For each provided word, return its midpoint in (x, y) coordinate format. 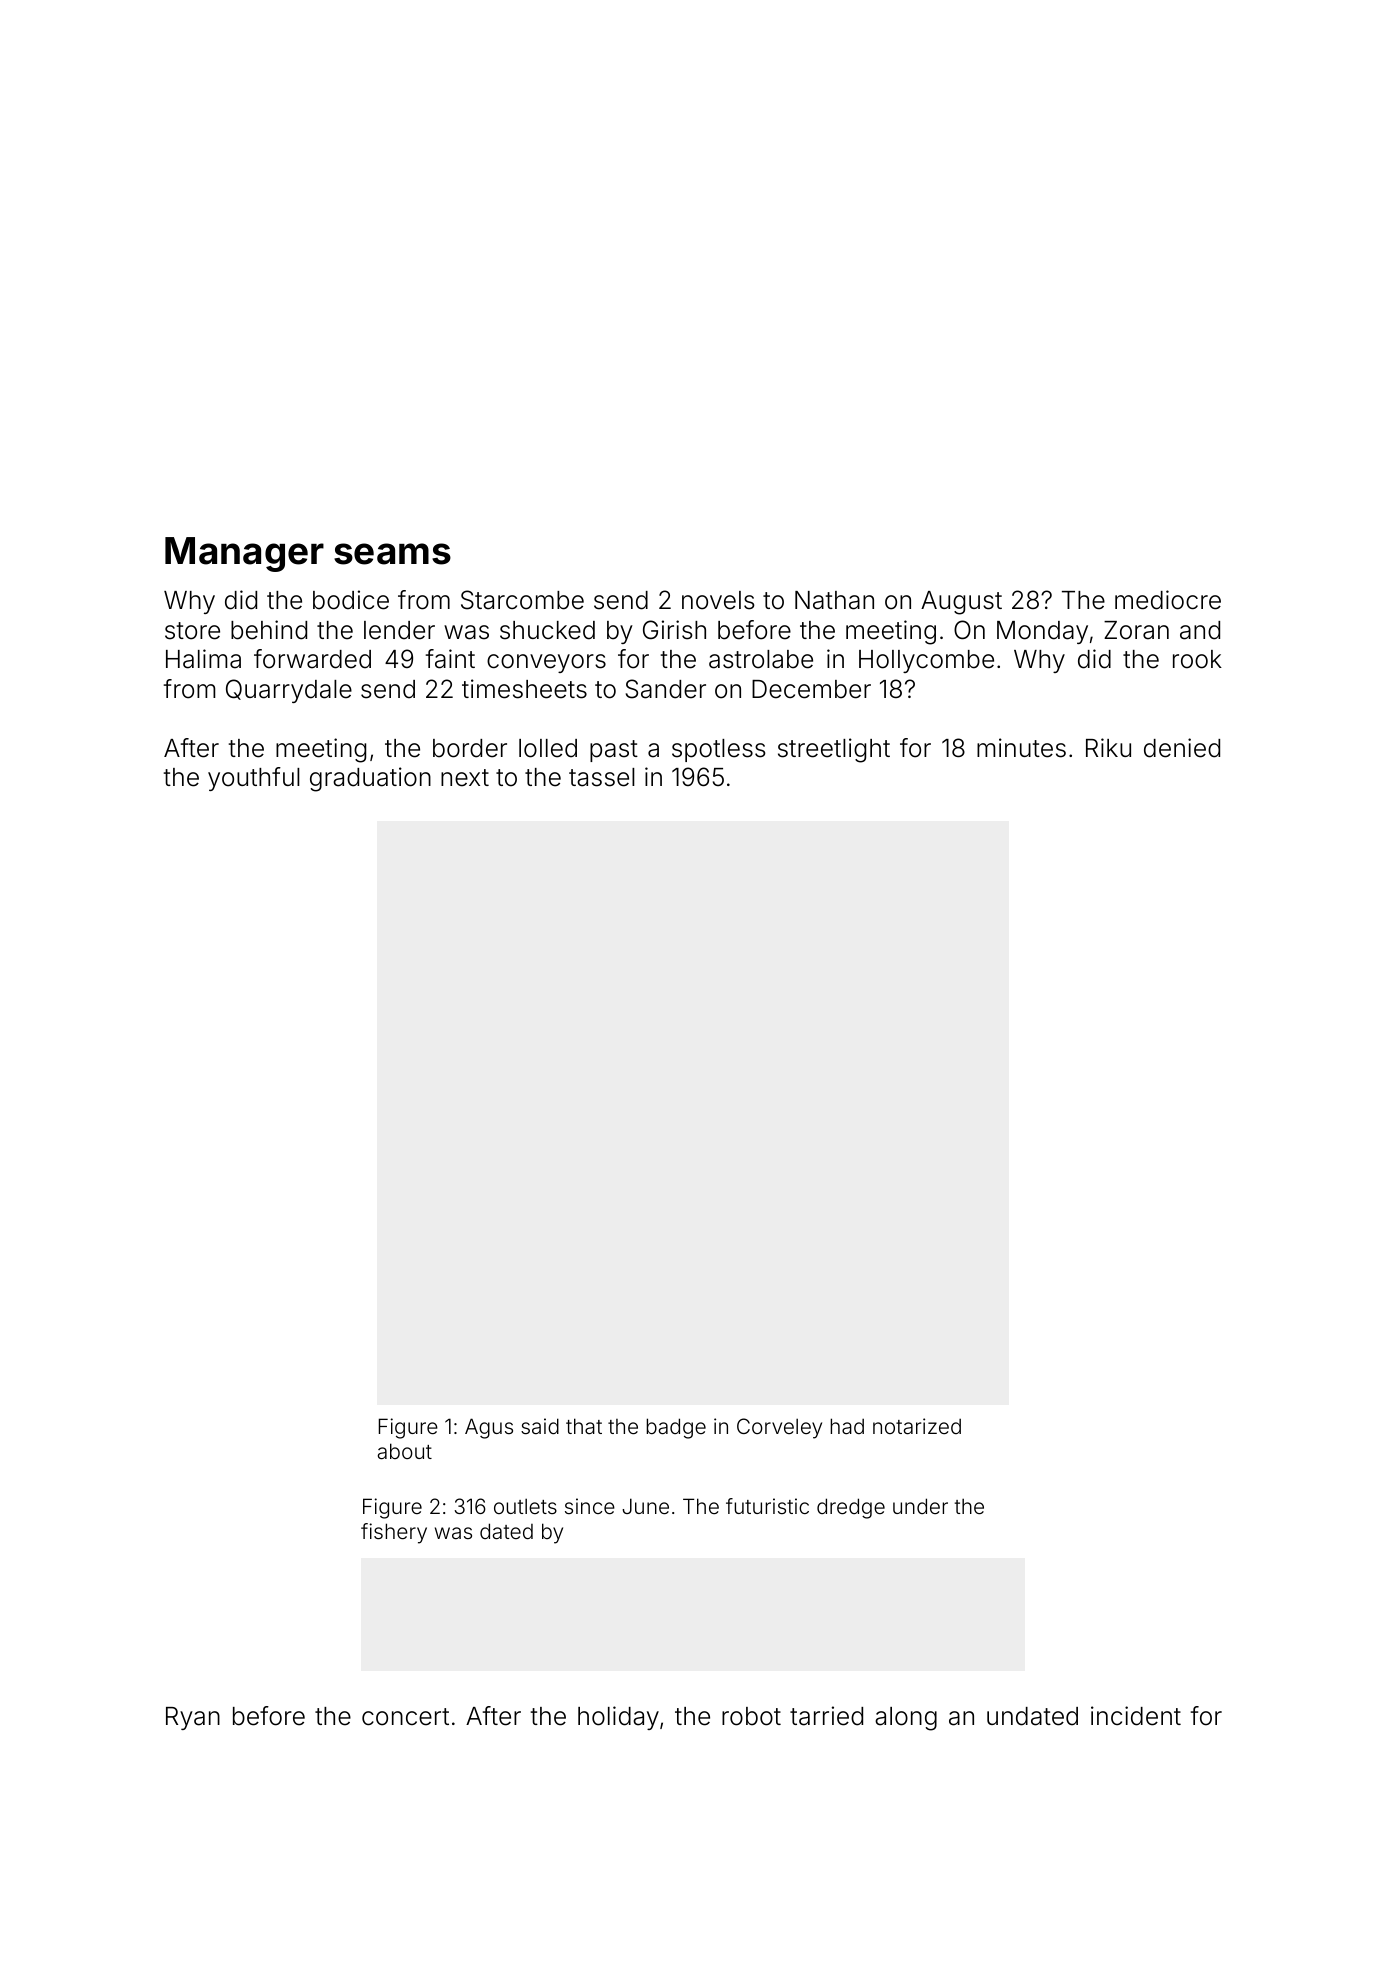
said (540, 1426)
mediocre (1168, 600)
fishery (394, 1533)
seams (392, 554)
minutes (1021, 748)
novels (718, 600)
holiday (618, 1718)
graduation (370, 779)
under (920, 1506)
